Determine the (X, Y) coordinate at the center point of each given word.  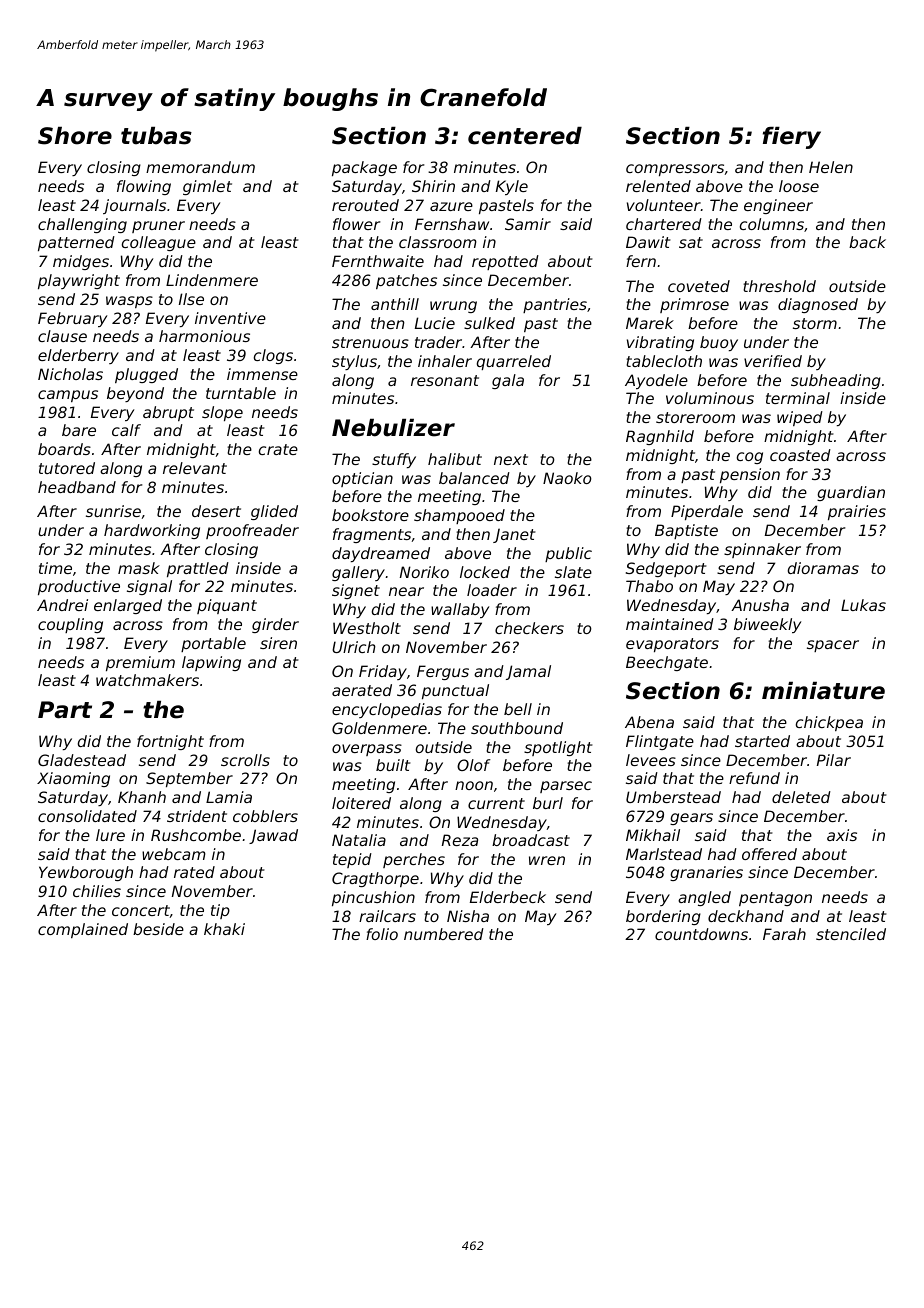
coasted (800, 455)
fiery (792, 138)
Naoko (567, 478)
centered (525, 136)
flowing (144, 187)
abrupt (168, 413)
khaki (224, 929)
